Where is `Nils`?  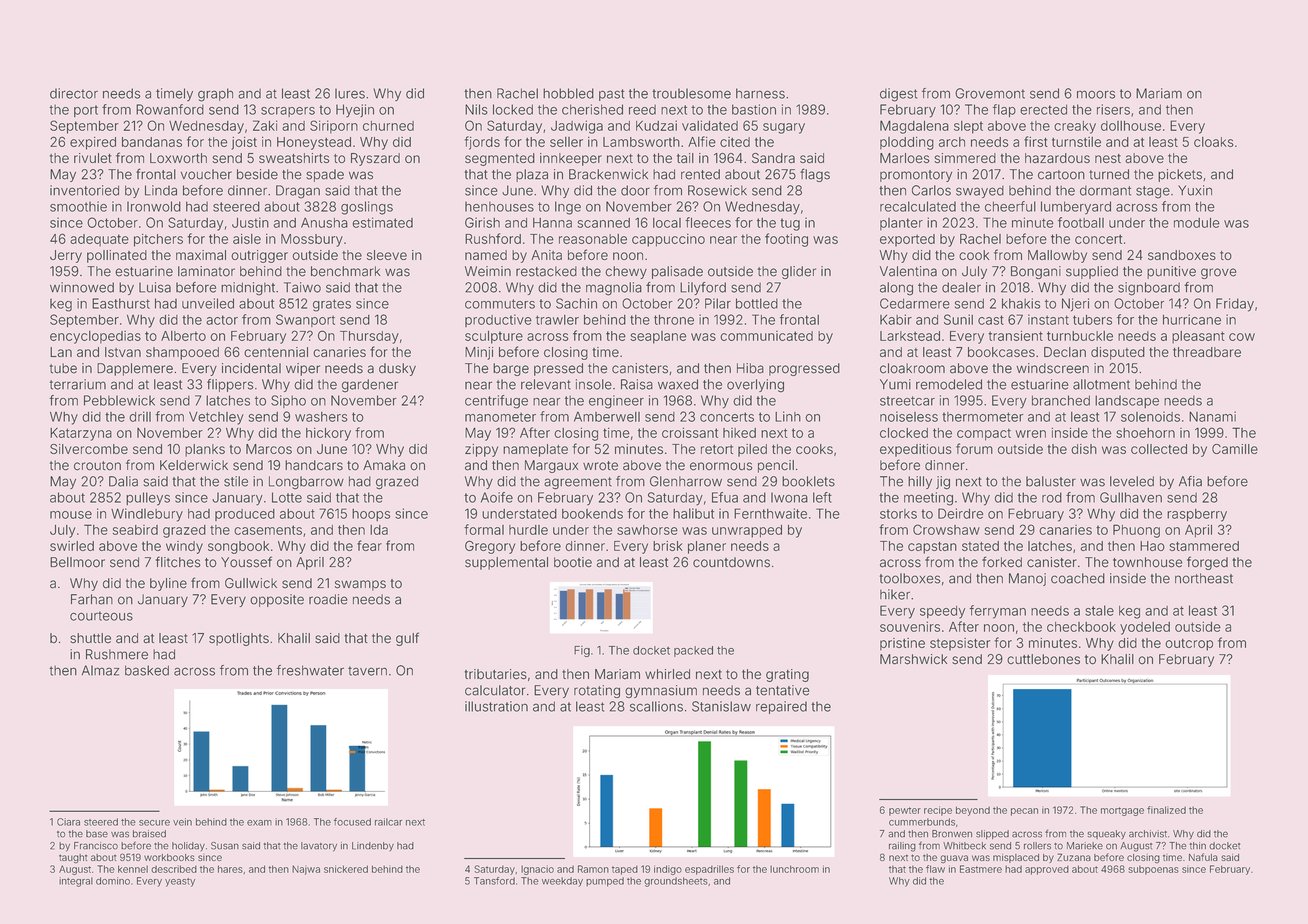
Nils is located at coordinates (476, 109).
